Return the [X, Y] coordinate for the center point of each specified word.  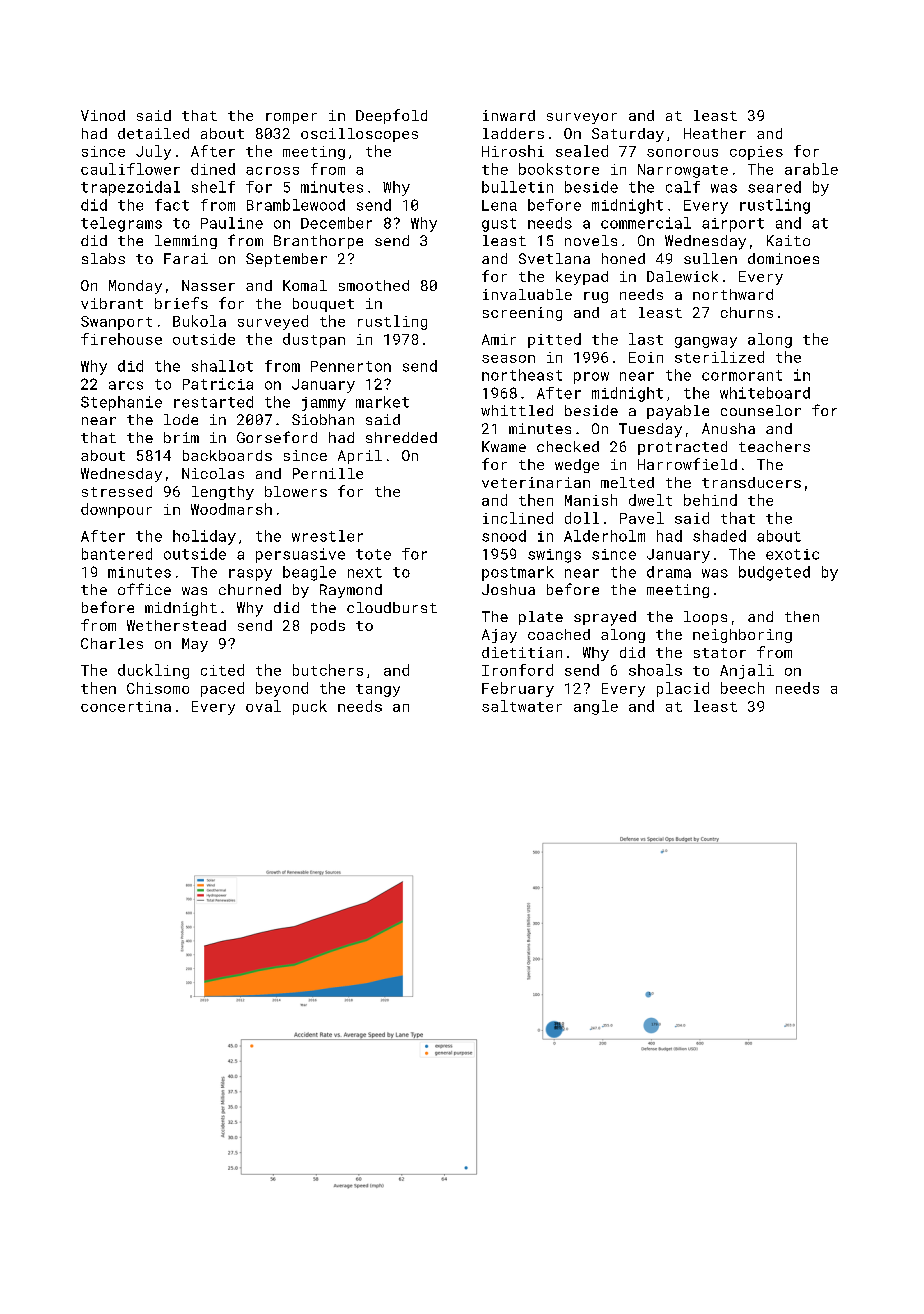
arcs [126, 385]
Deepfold [391, 116]
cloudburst [392, 607]
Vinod [103, 115]
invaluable [527, 294]
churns [747, 312]
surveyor [582, 118]
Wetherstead [176, 625]
